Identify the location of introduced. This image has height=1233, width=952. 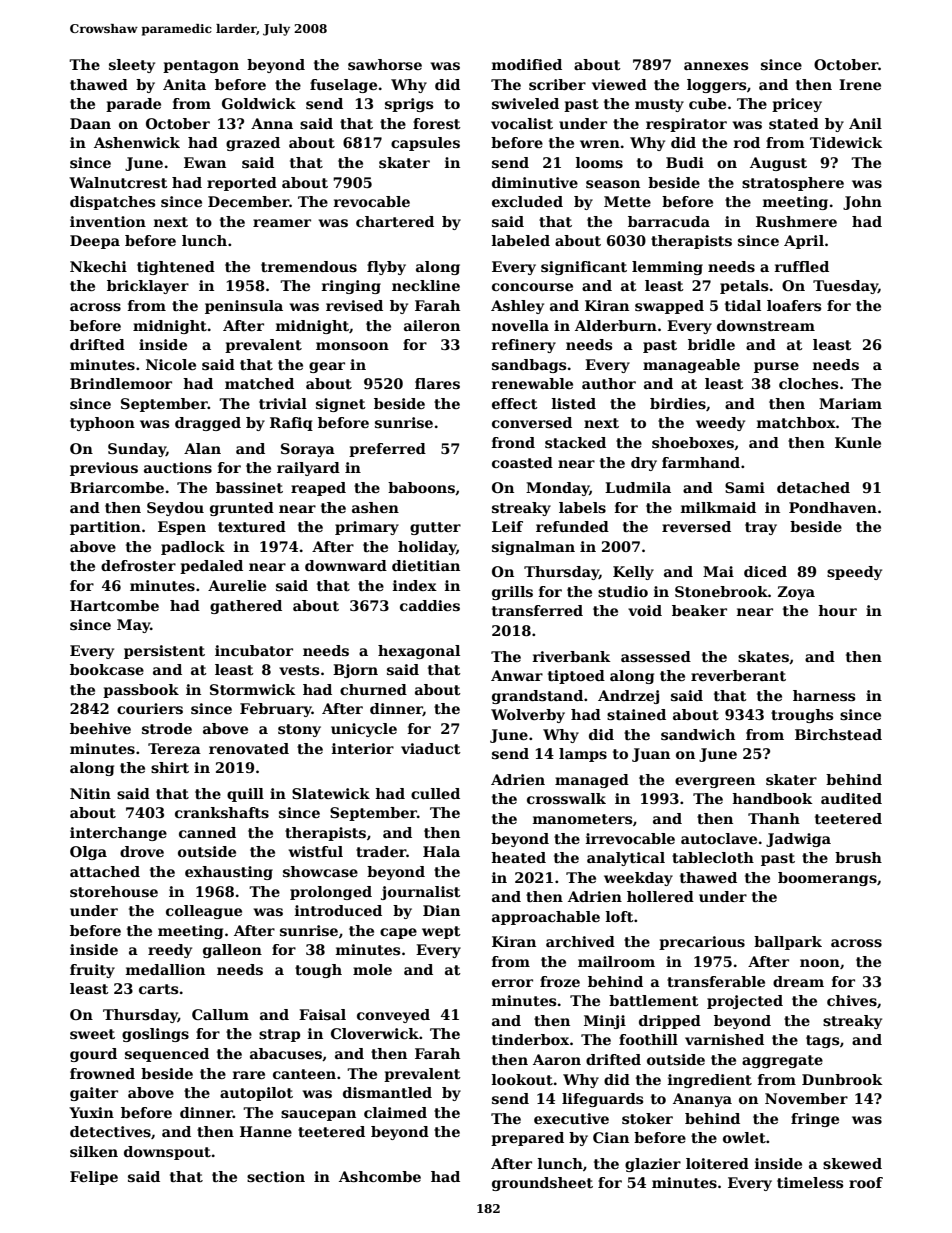
(338, 910).
